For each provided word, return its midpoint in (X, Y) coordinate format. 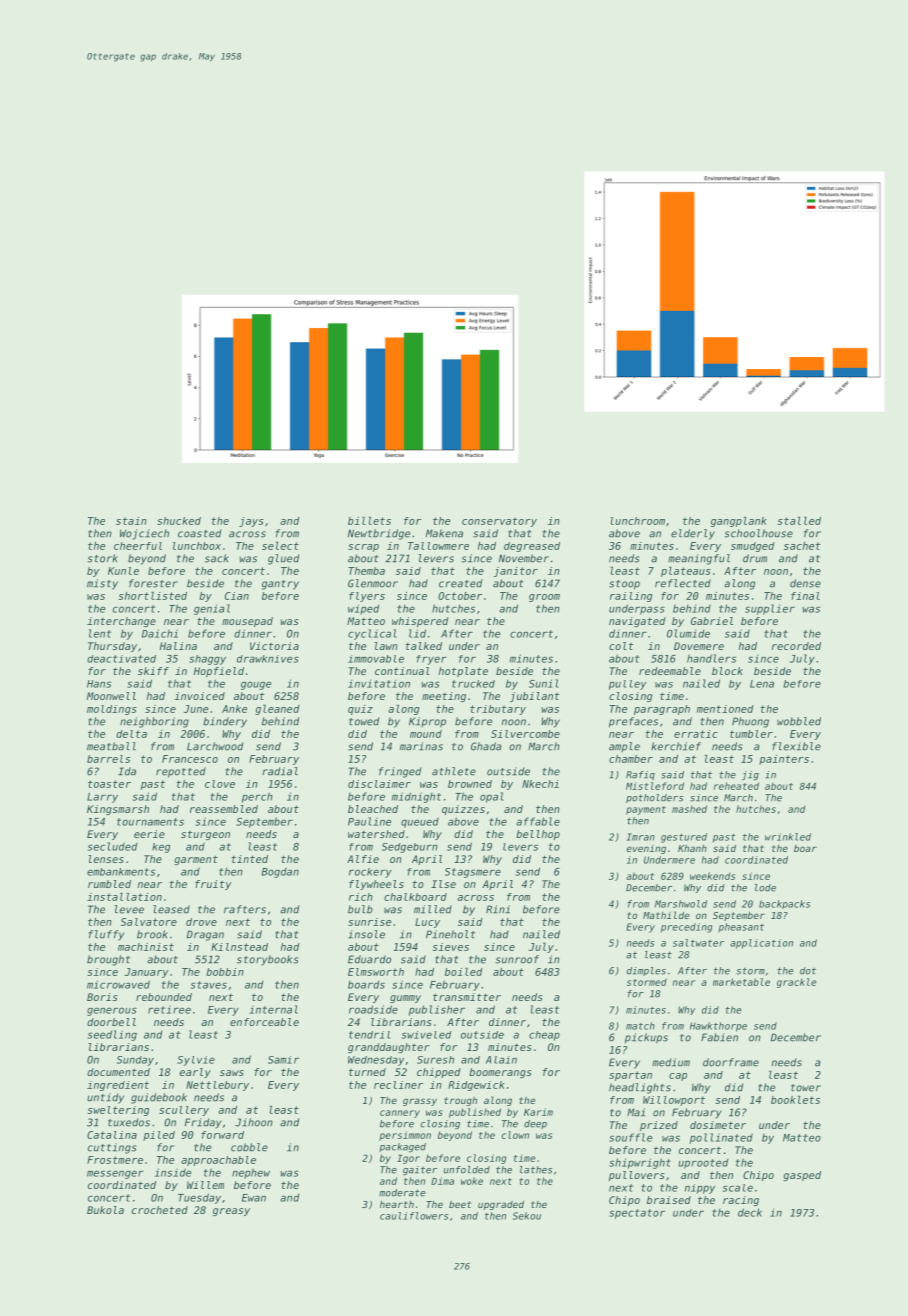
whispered (420, 622)
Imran (641, 837)
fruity (213, 885)
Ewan (254, 1198)
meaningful (699, 559)
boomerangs (500, 1073)
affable (538, 821)
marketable (741, 982)
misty (102, 584)
